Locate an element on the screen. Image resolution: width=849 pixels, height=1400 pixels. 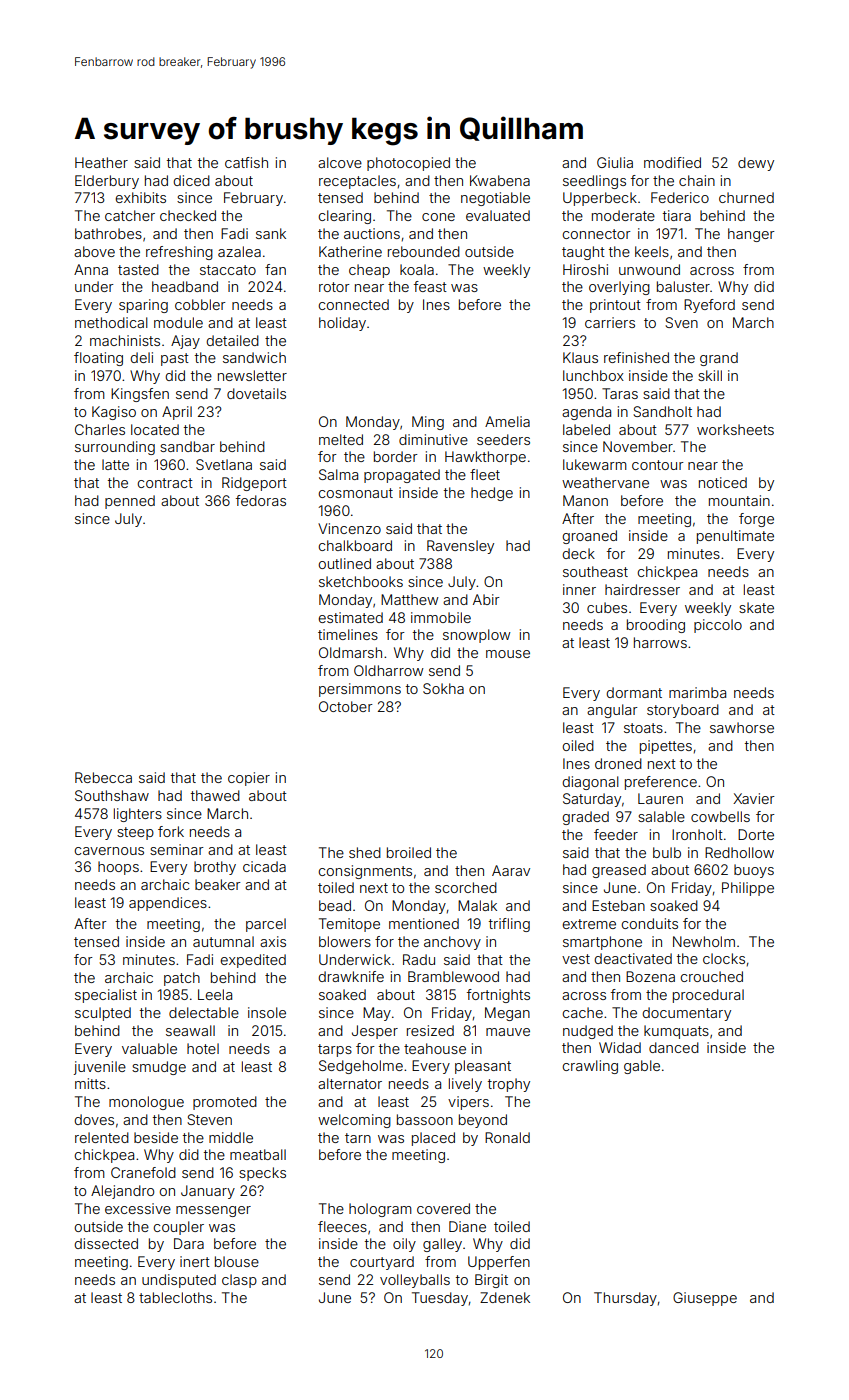
copier is located at coordinates (249, 779).
